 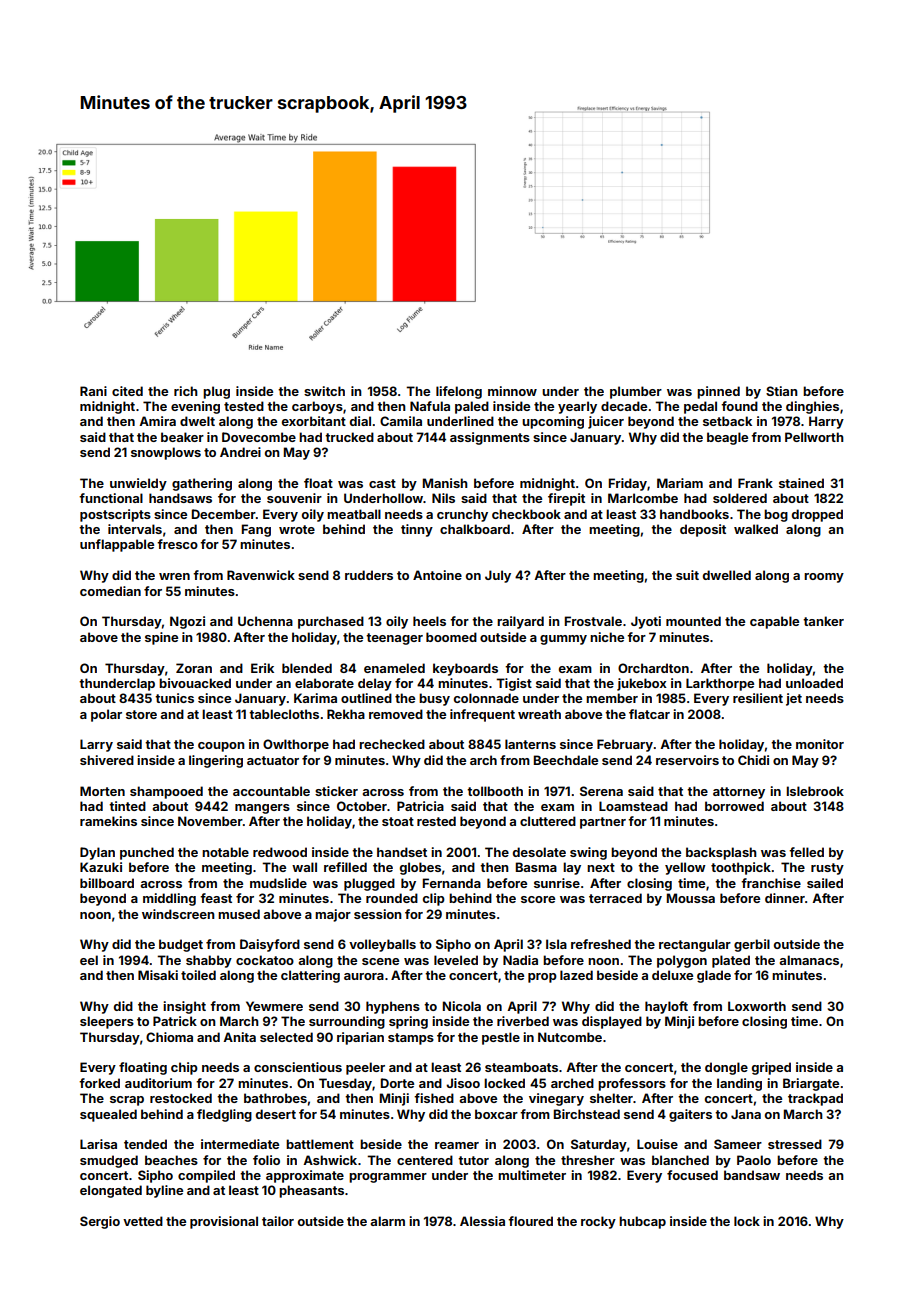 What do you see at coordinates (93, 391) in the screenshot?
I see `Rani` at bounding box center [93, 391].
